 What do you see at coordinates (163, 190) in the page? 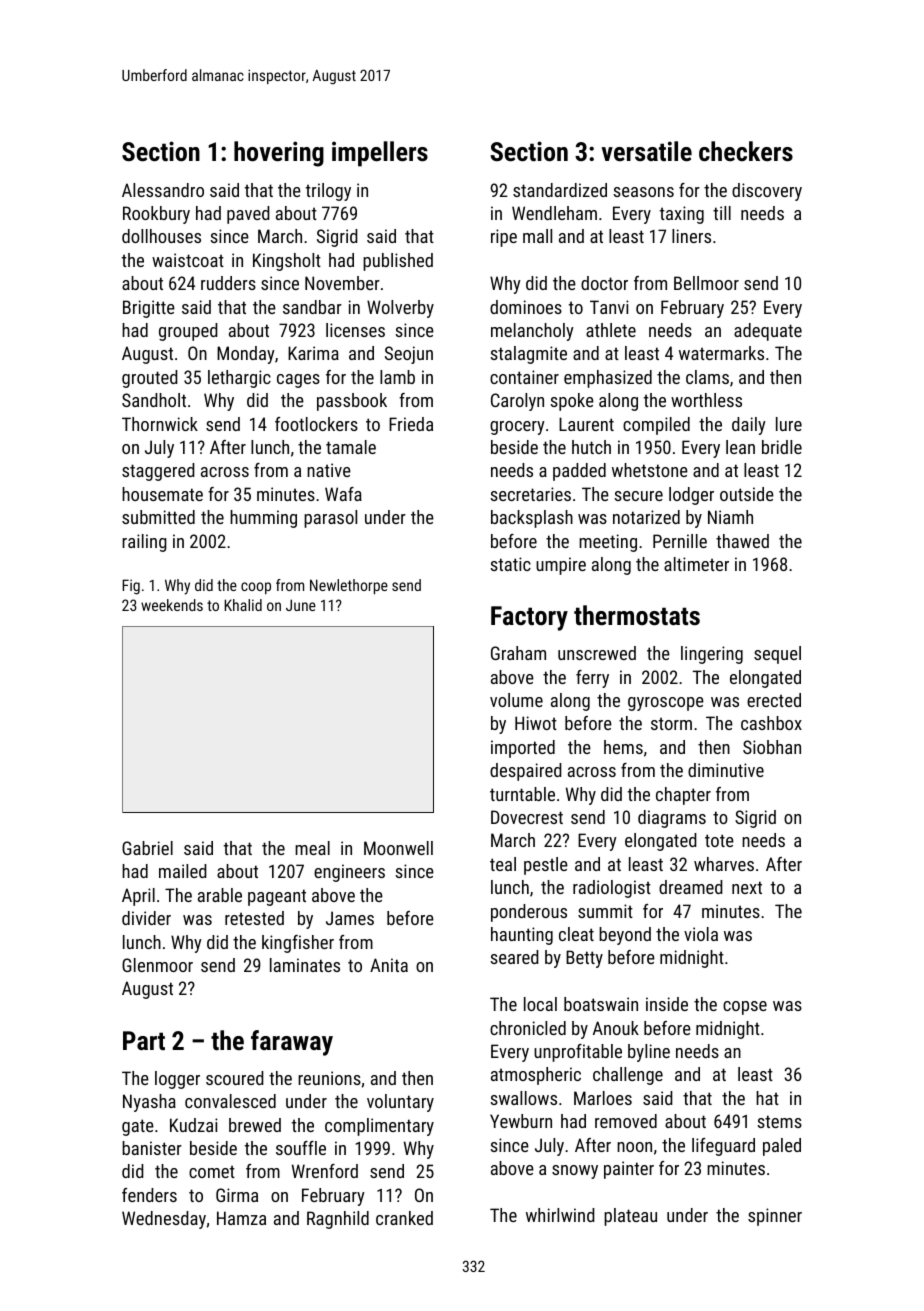
I see `Alessandro` at bounding box center [163, 190].
